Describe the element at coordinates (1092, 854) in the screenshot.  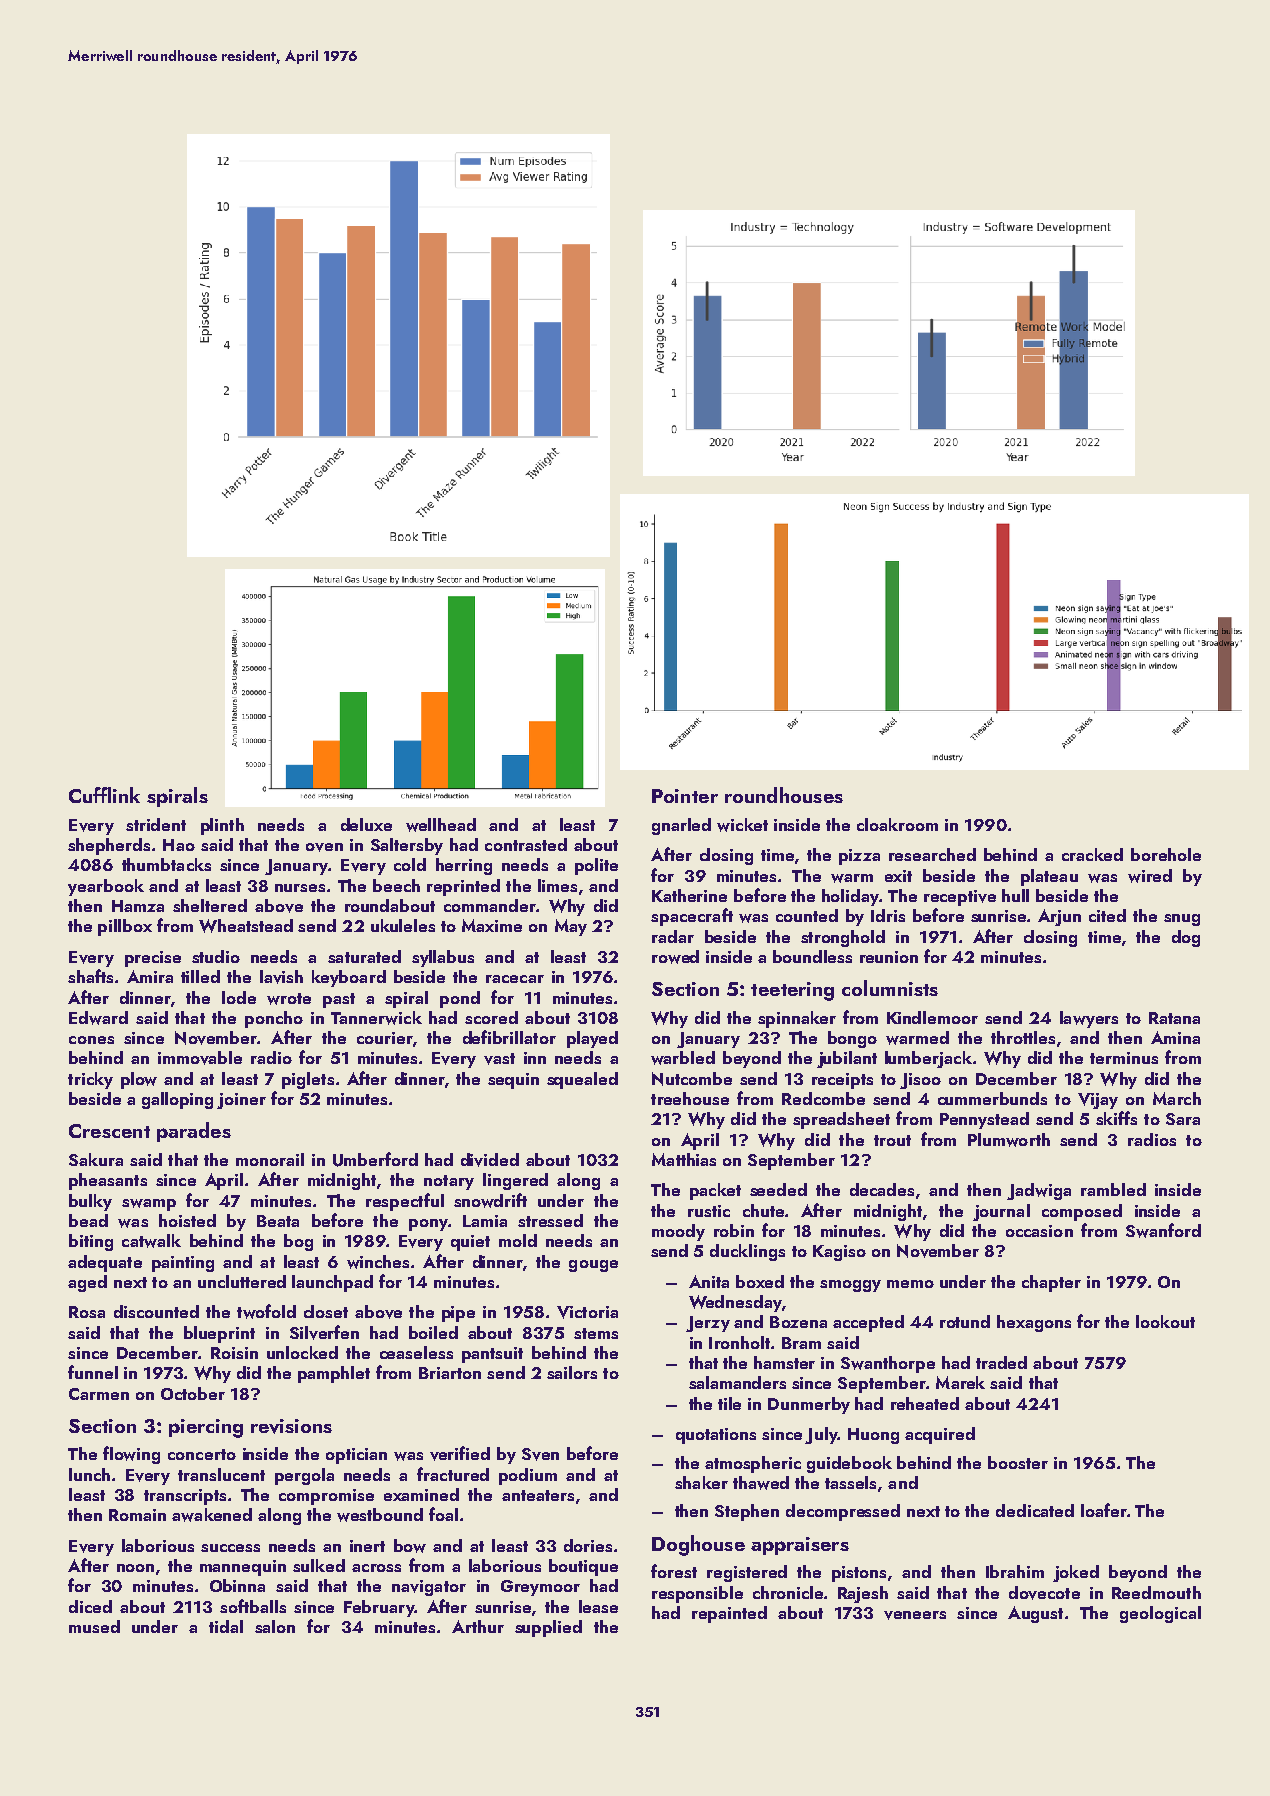
I see `cracked` at that location.
